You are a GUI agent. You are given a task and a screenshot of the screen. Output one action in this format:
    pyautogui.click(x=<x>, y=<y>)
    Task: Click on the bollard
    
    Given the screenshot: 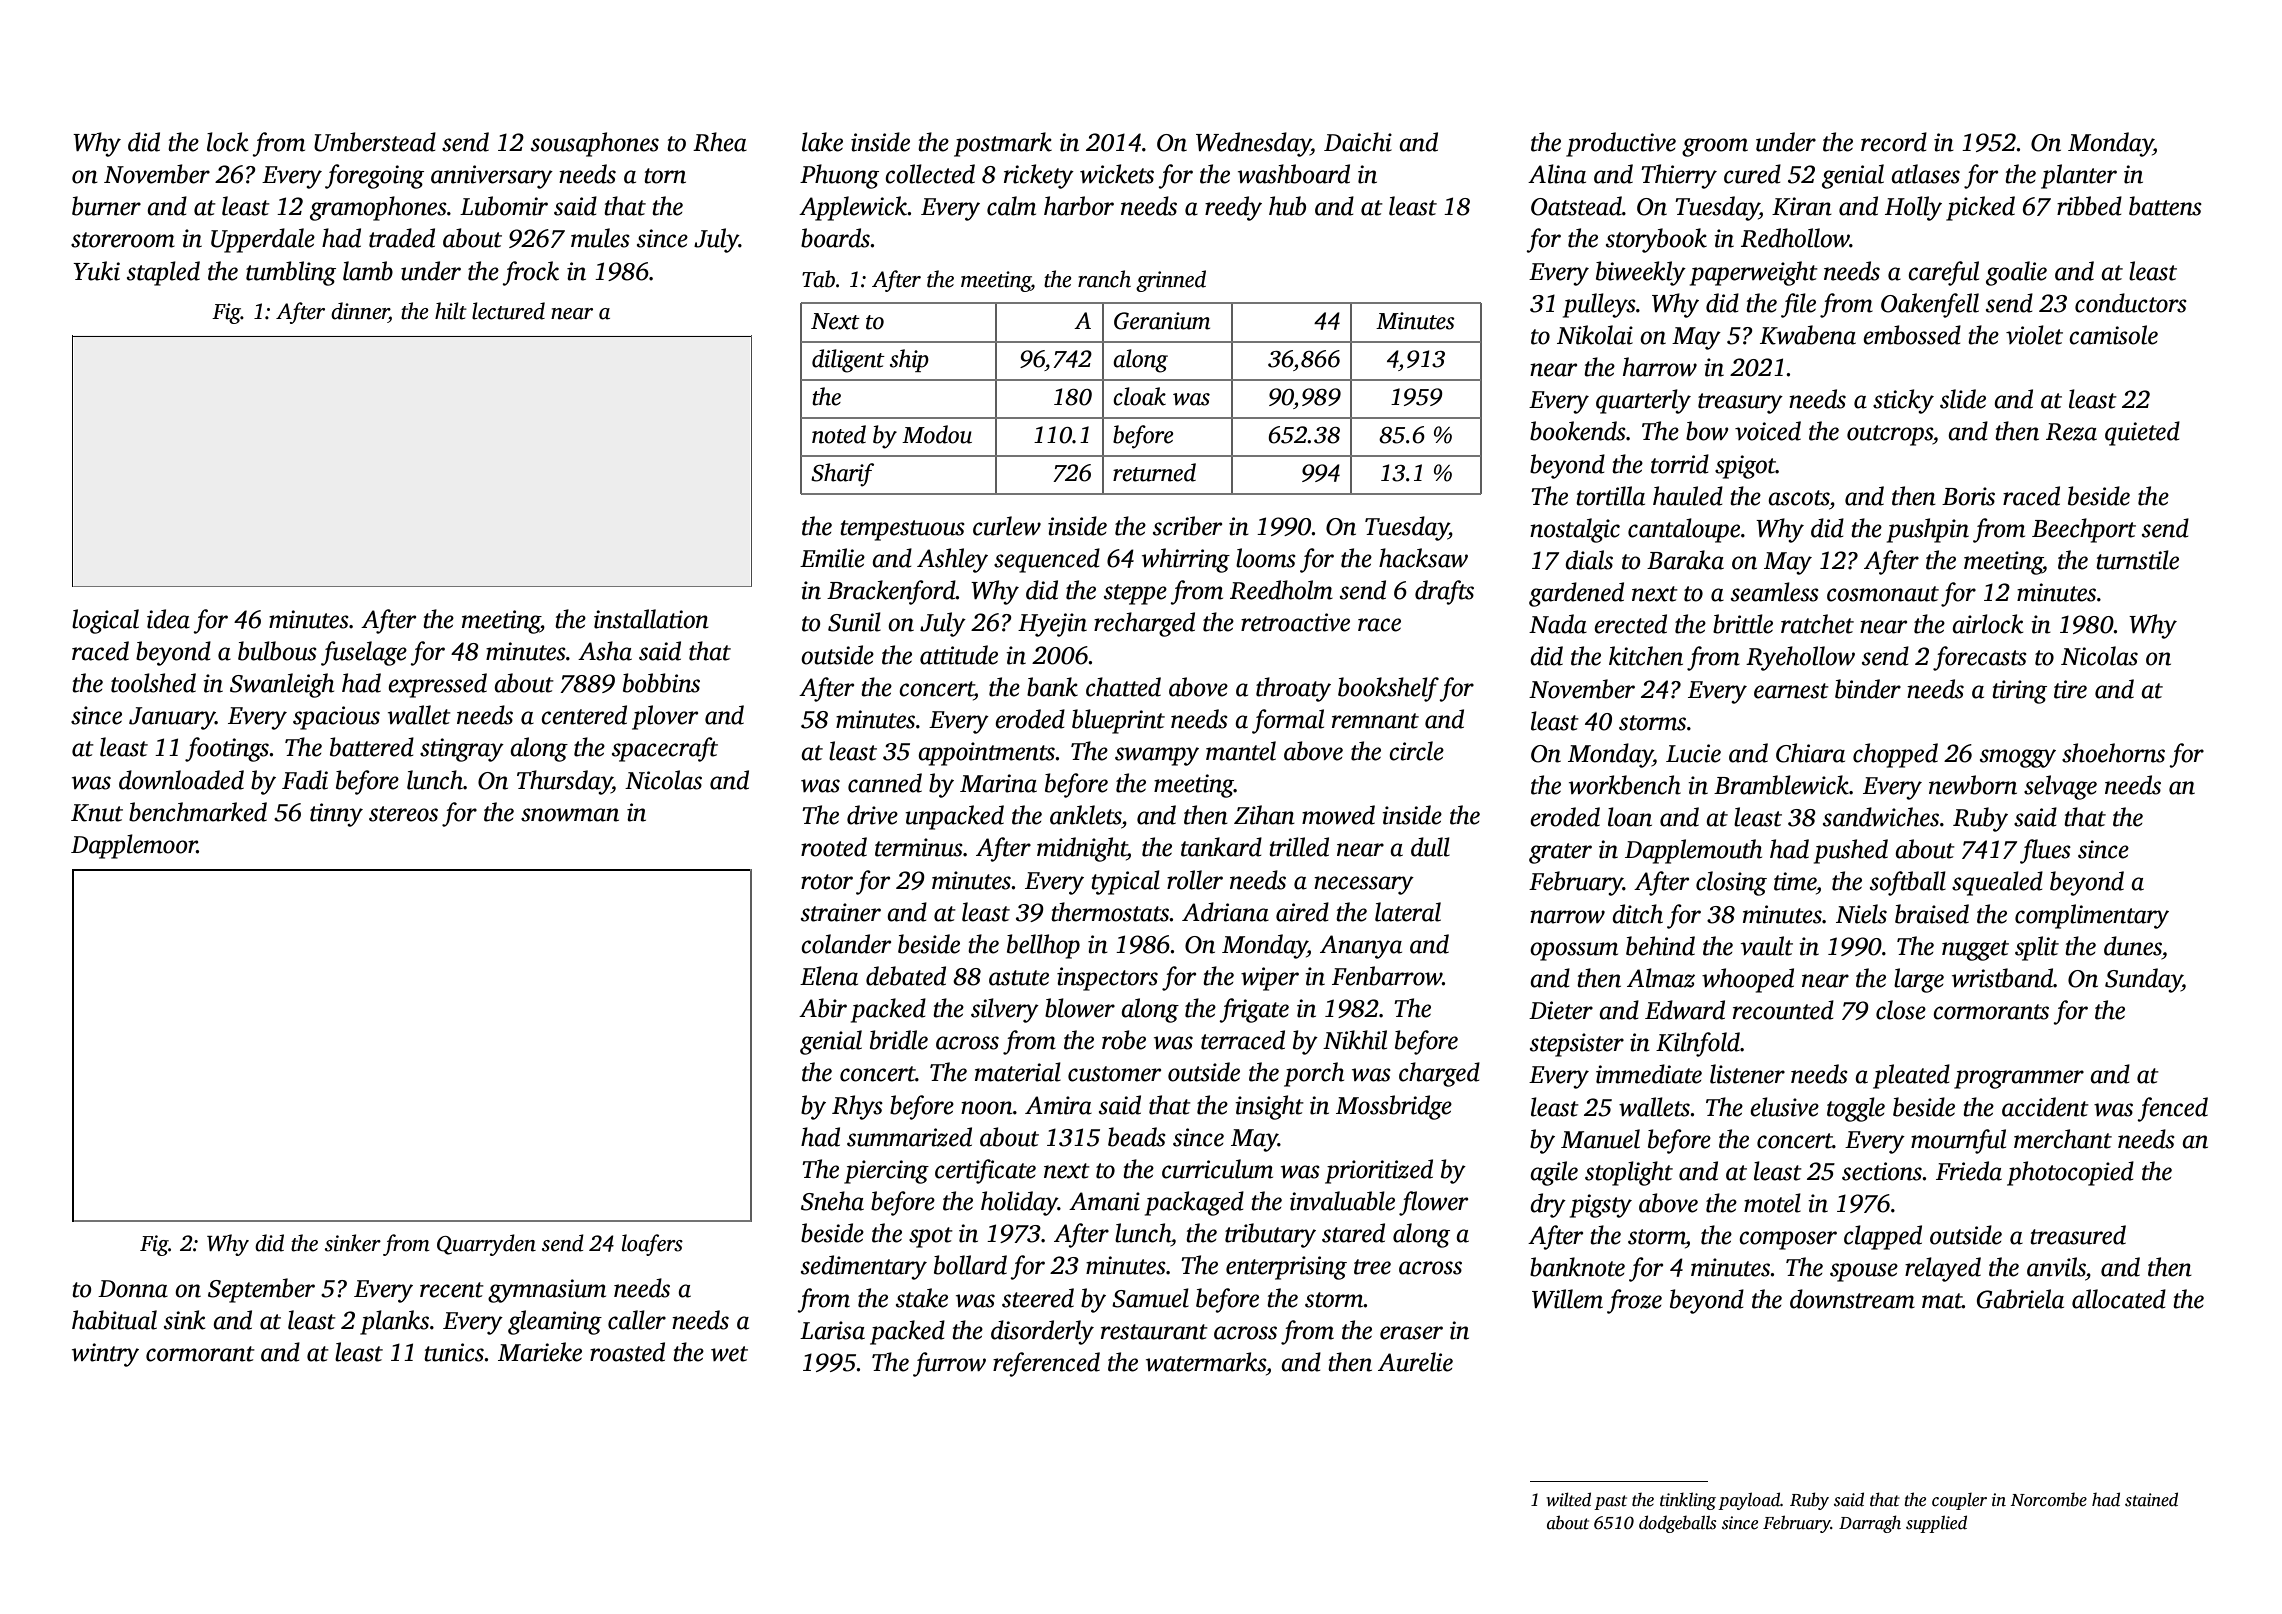 What is the action you would take?
    pyautogui.click(x=970, y=1265)
